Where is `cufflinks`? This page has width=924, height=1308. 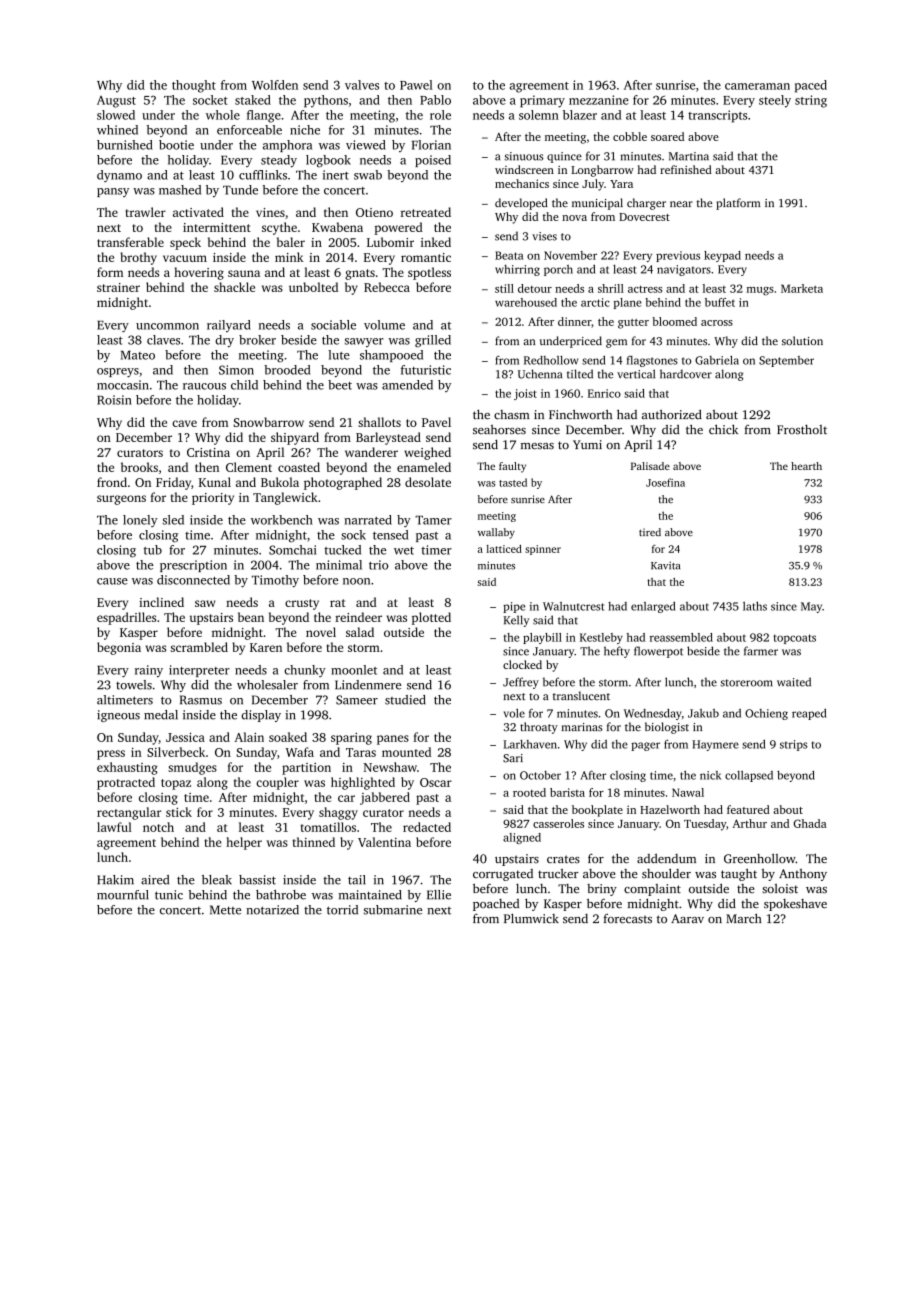
cufflinks is located at coordinates (263, 175).
